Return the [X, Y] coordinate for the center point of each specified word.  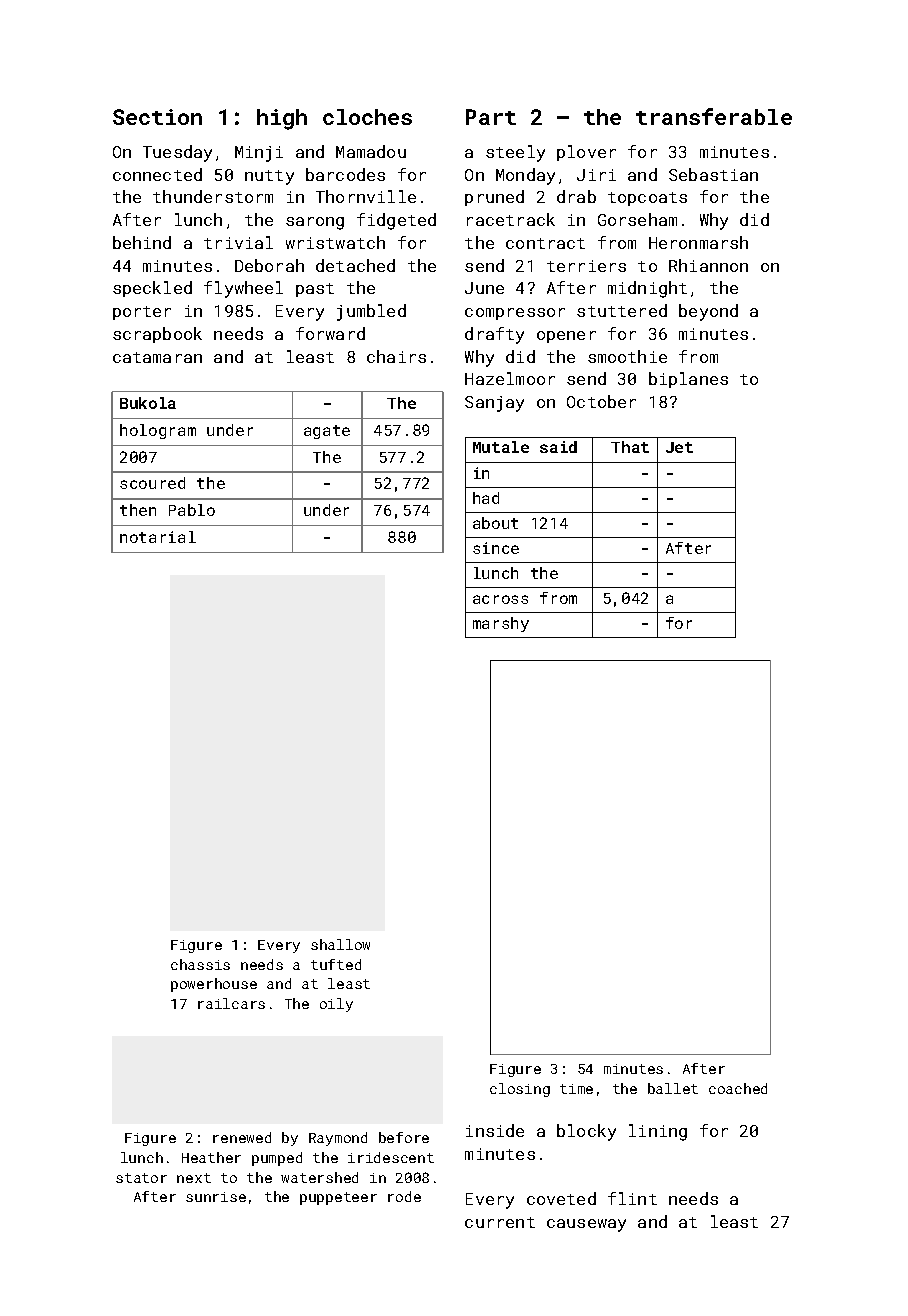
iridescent [391, 1157]
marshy [501, 624]
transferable [714, 116]
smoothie [627, 356]
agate [327, 432]
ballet [673, 1088]
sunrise [216, 1197]
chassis [200, 964]
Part [491, 117]
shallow [340, 944]
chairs [396, 356]
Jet [679, 447]
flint [632, 1198]
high [282, 119]
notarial [158, 537]
